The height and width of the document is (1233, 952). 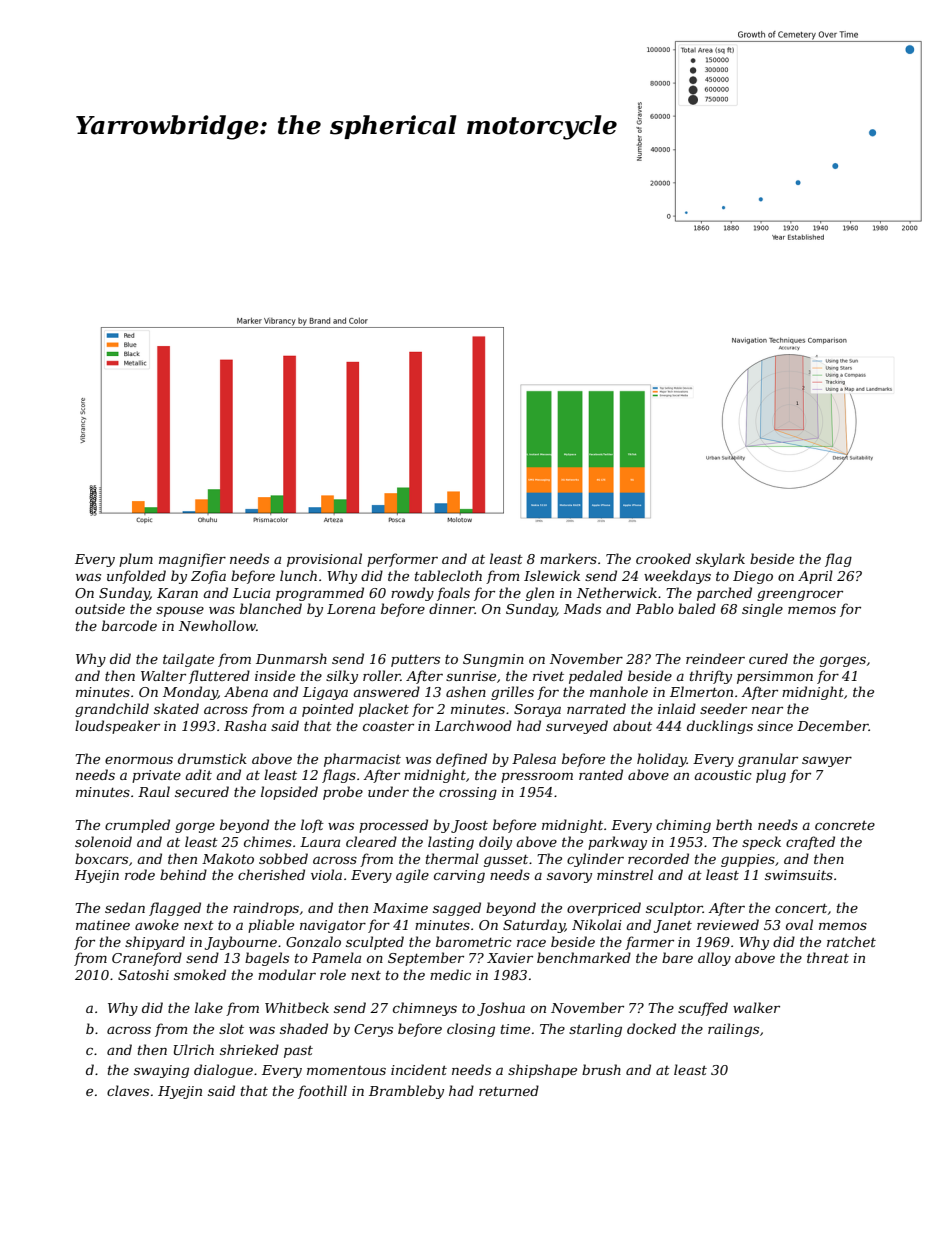 I want to click on Raul, so click(x=154, y=791).
